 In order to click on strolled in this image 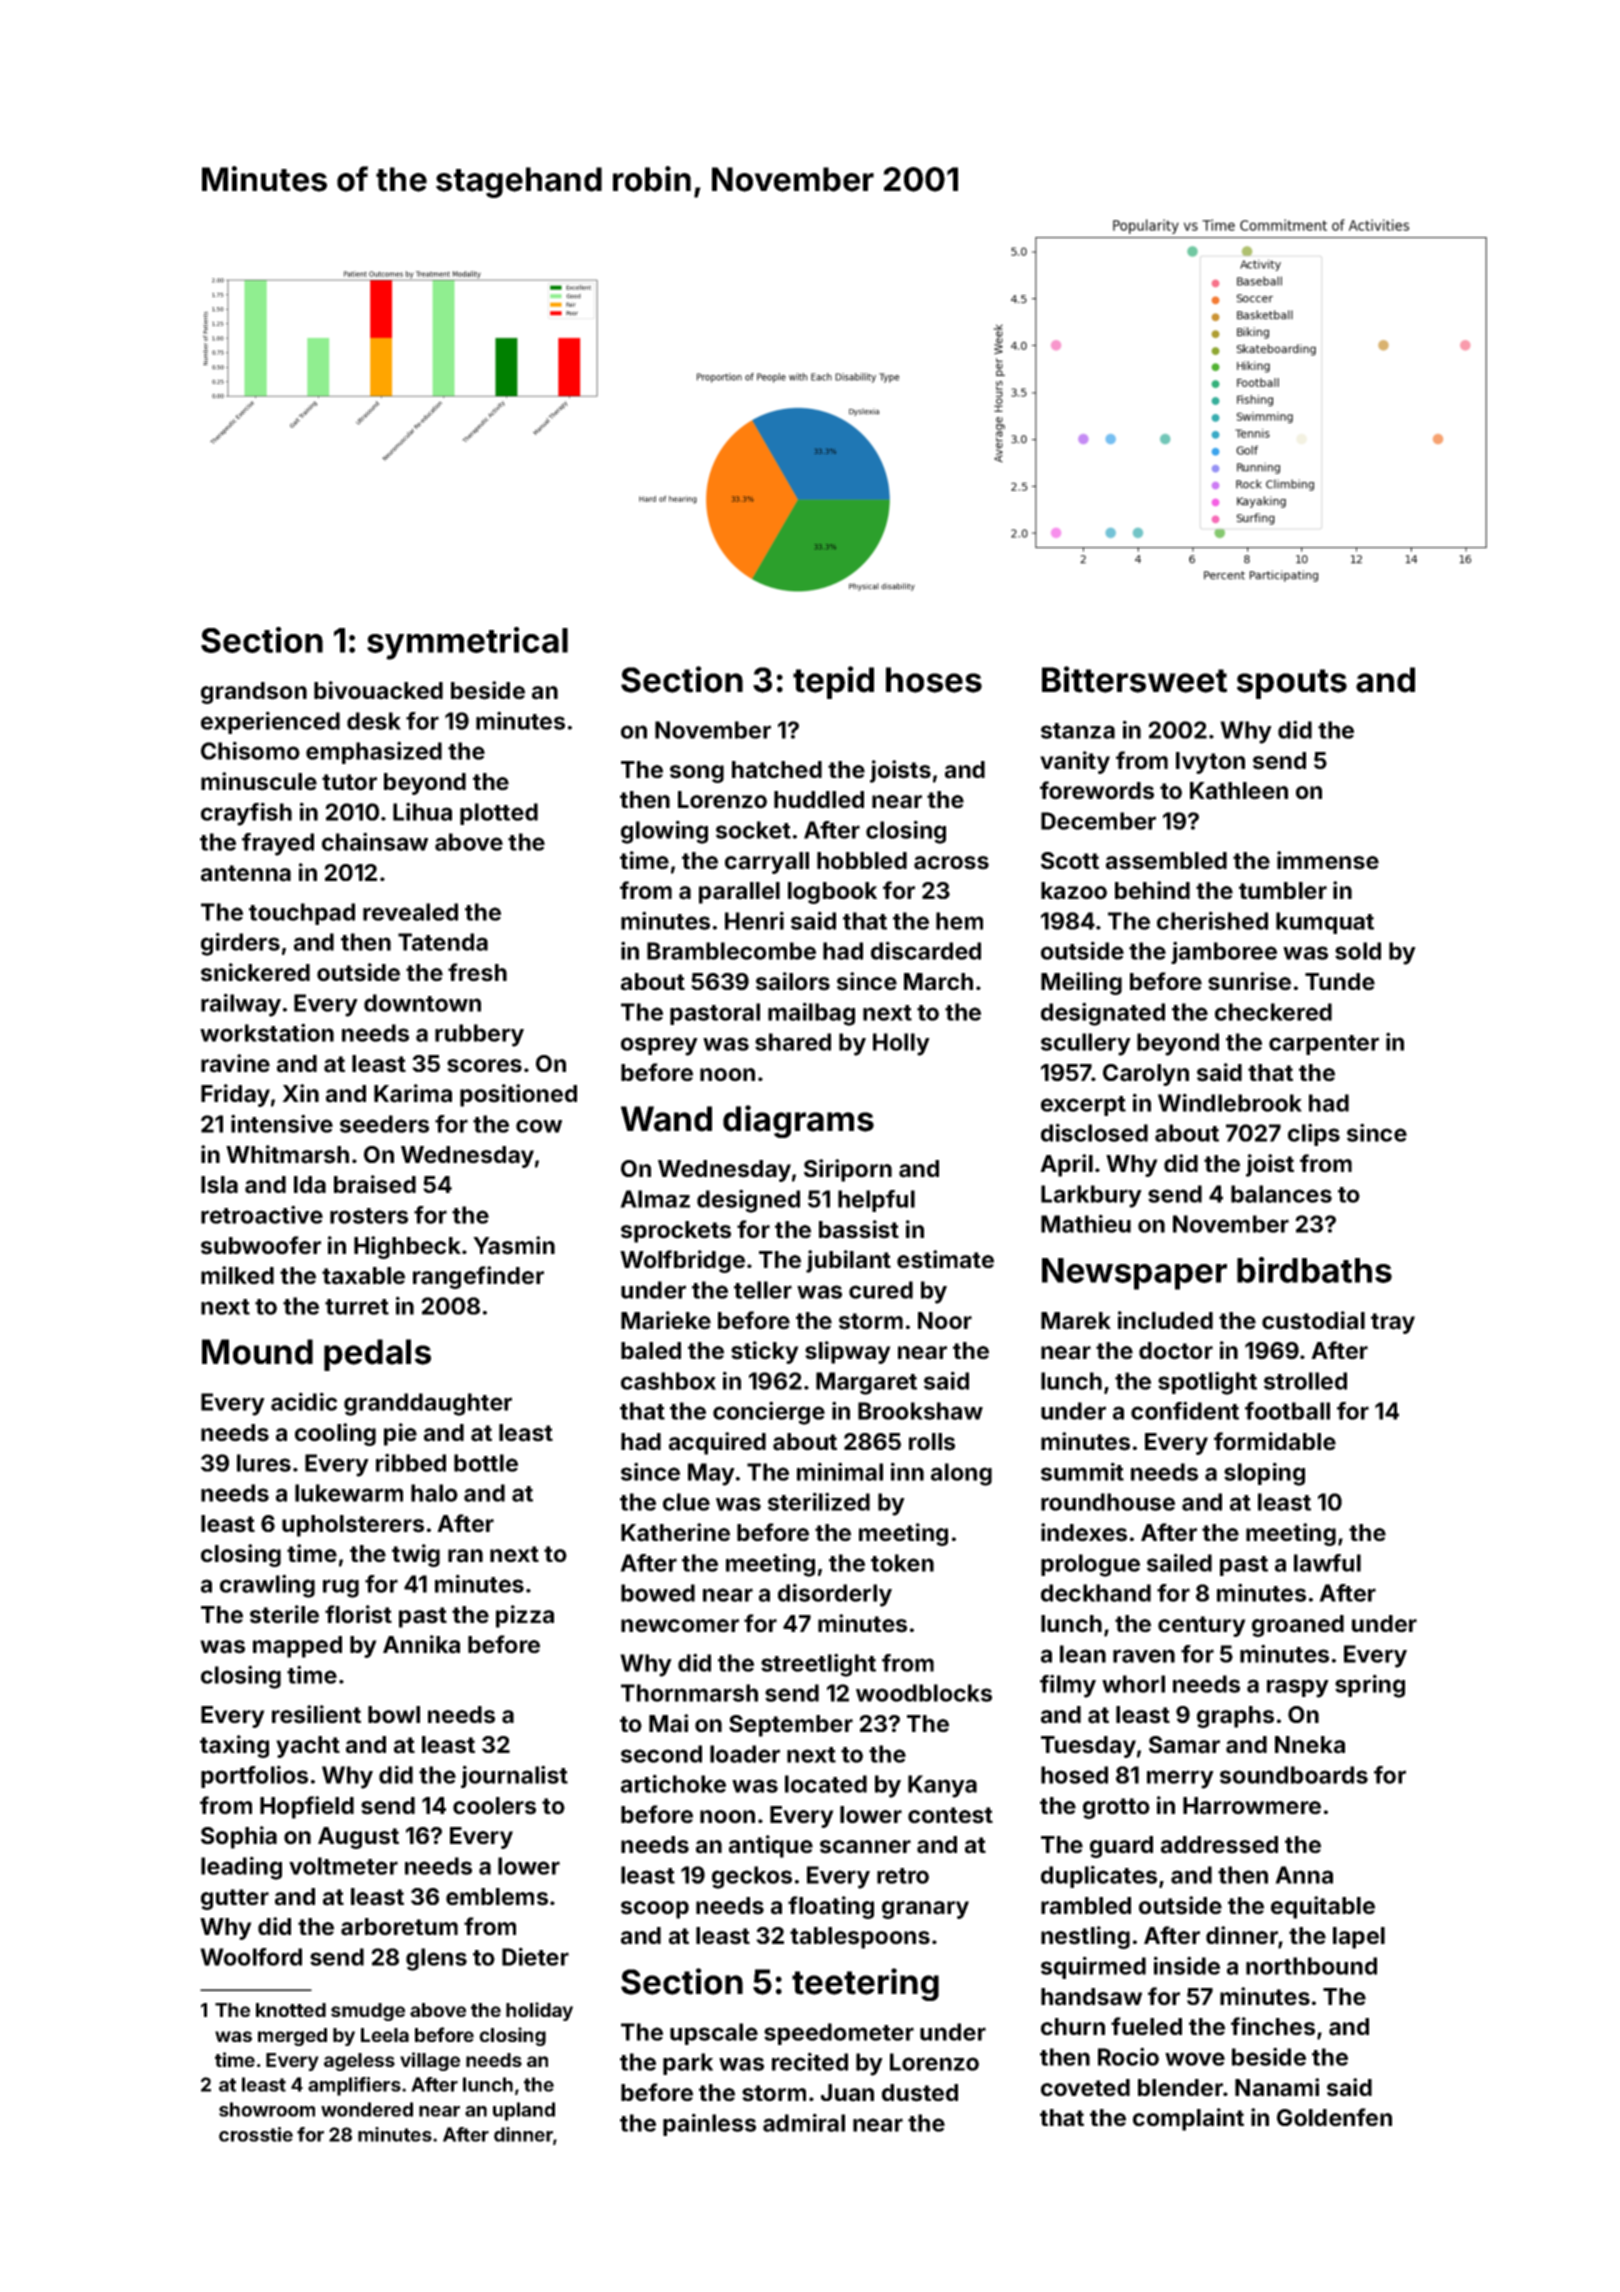, I will do `click(1305, 1381)`.
